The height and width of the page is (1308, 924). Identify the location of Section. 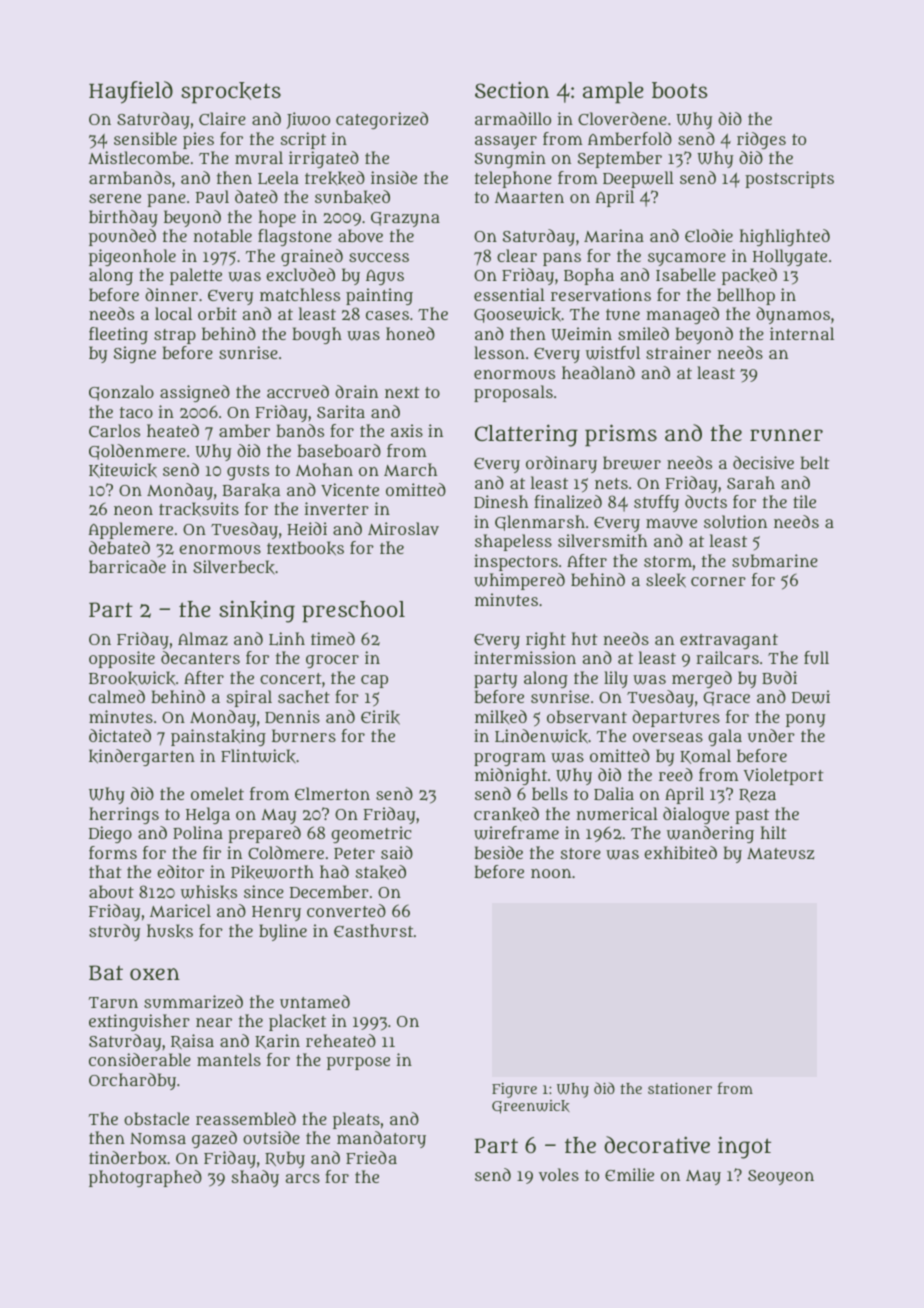
(512, 89).
